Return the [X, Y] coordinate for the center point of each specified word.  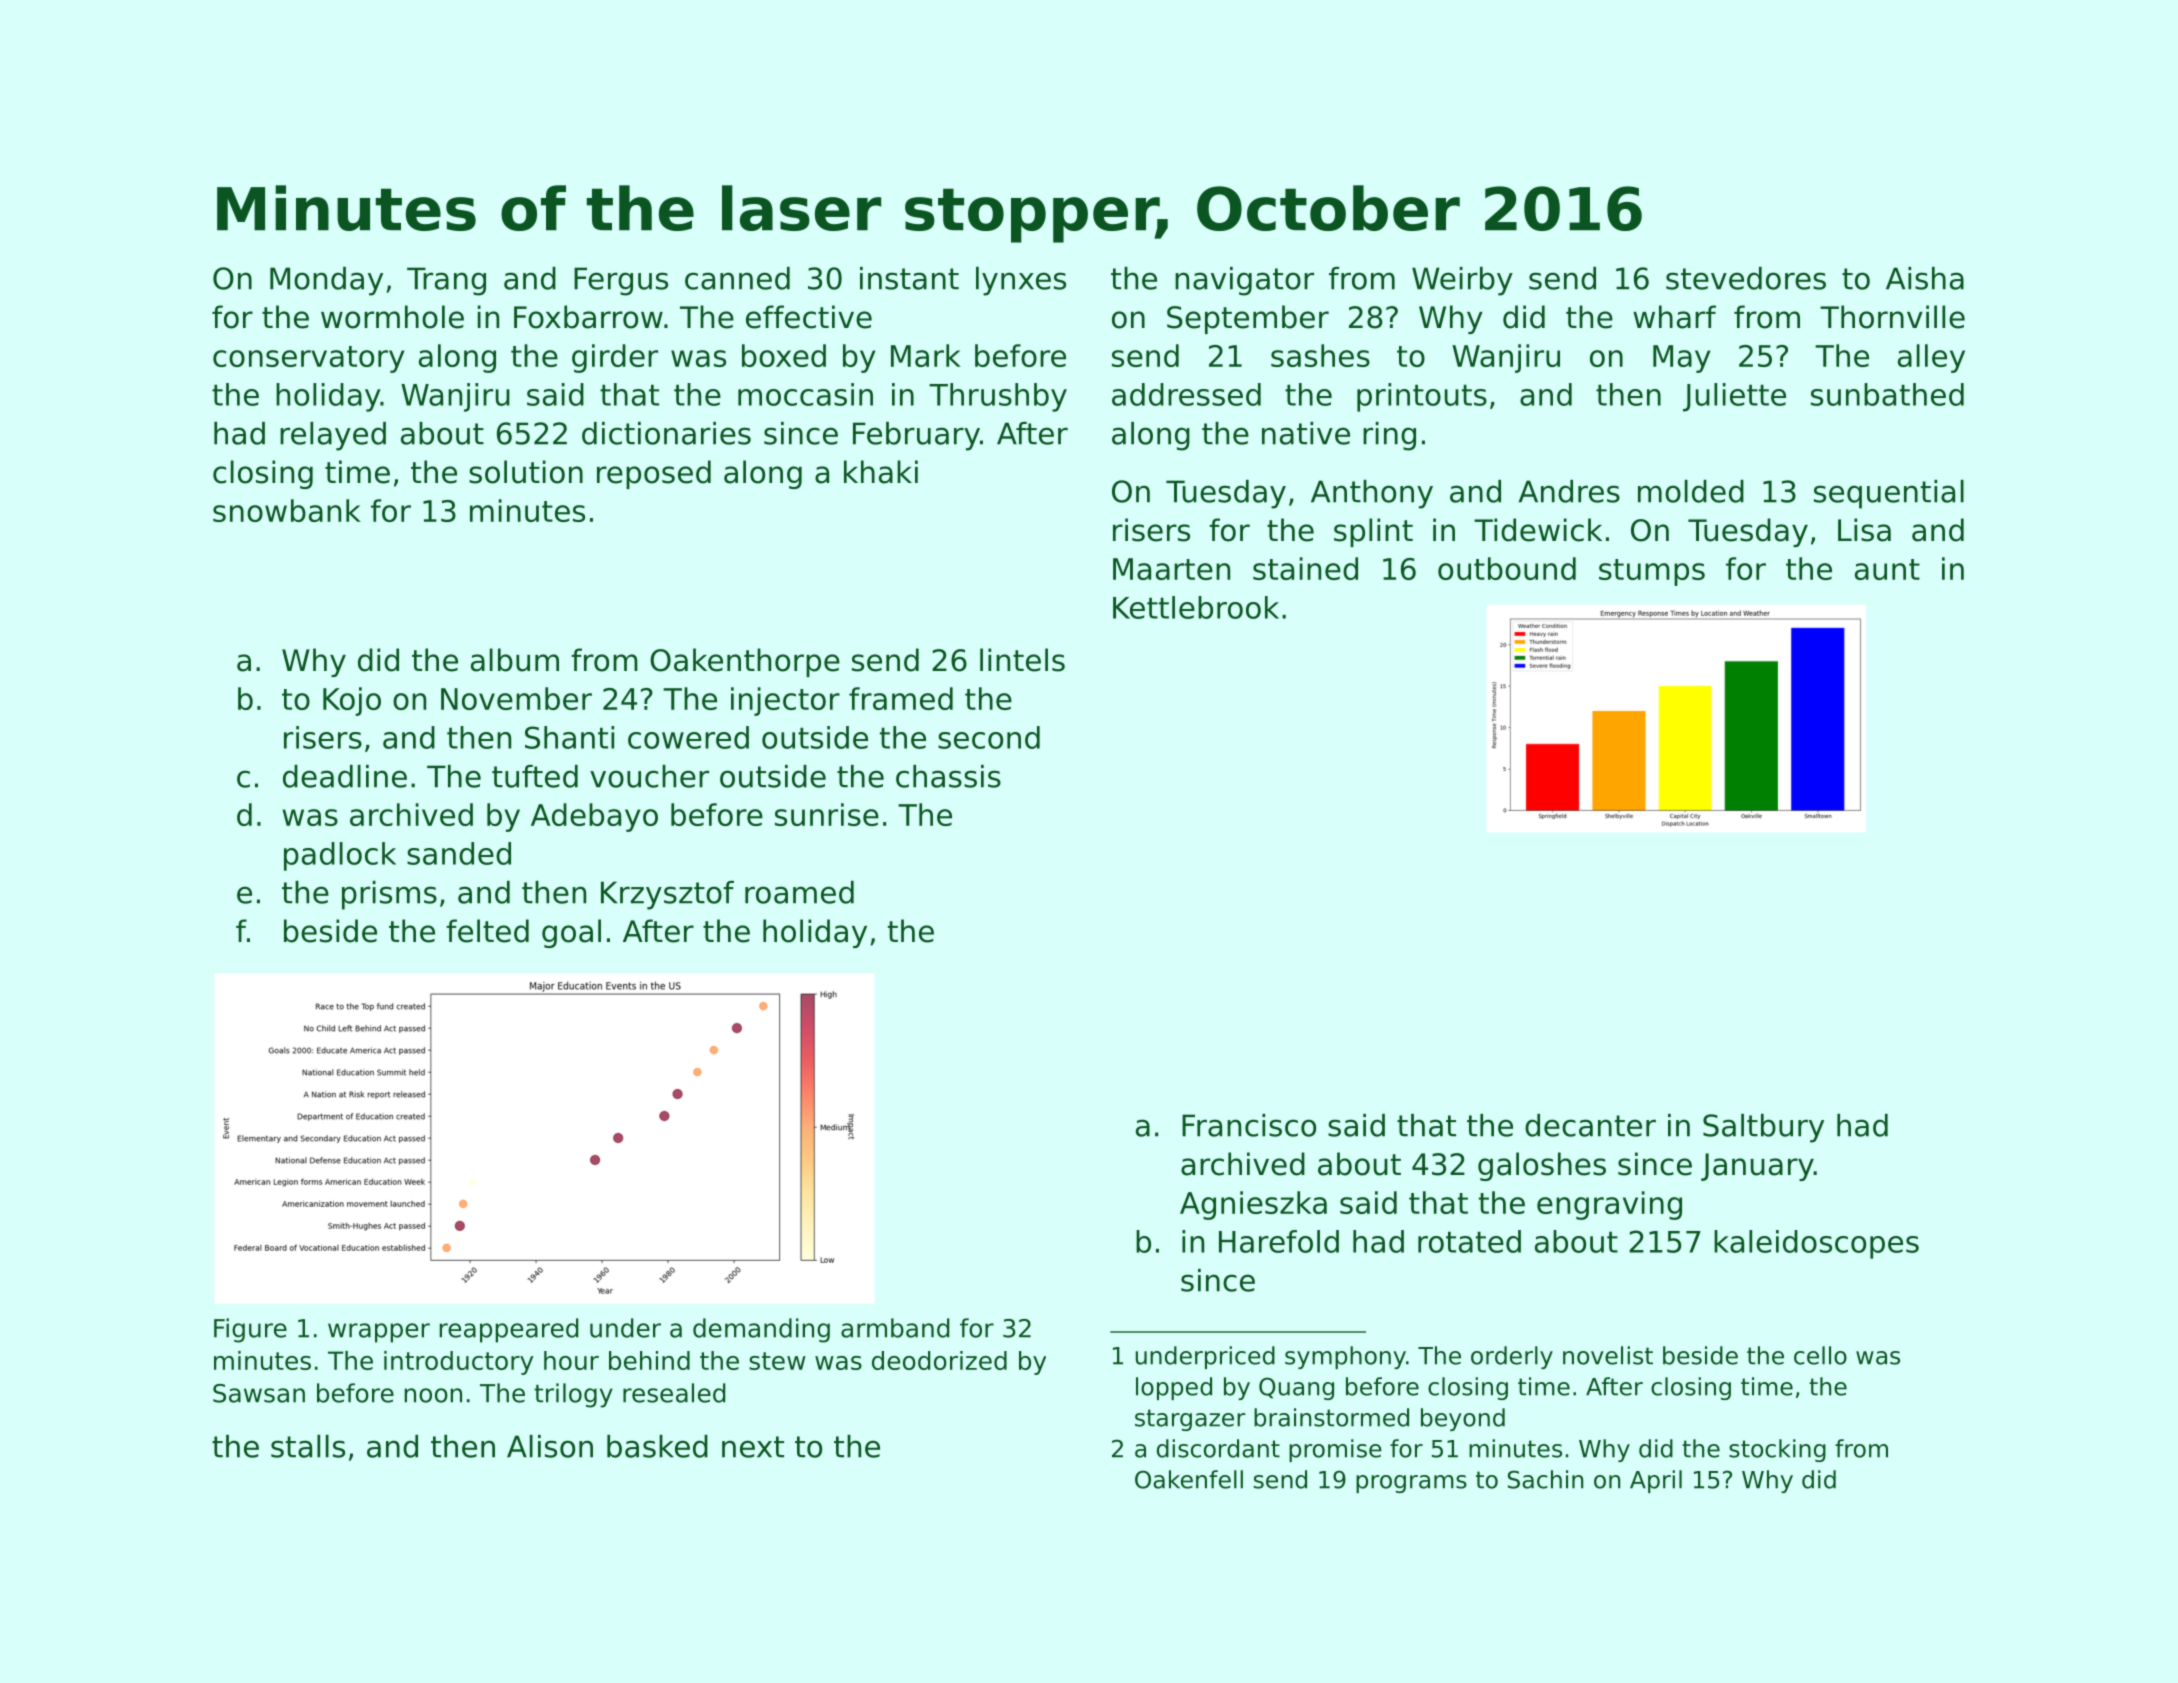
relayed [333, 436]
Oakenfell [1189, 1479]
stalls [308, 1446]
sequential [1889, 494]
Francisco [1249, 1125]
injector [785, 701]
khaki [881, 472]
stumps [1652, 572]
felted [487, 931]
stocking [1777, 1450]
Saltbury [1763, 1128]
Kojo [352, 701]
